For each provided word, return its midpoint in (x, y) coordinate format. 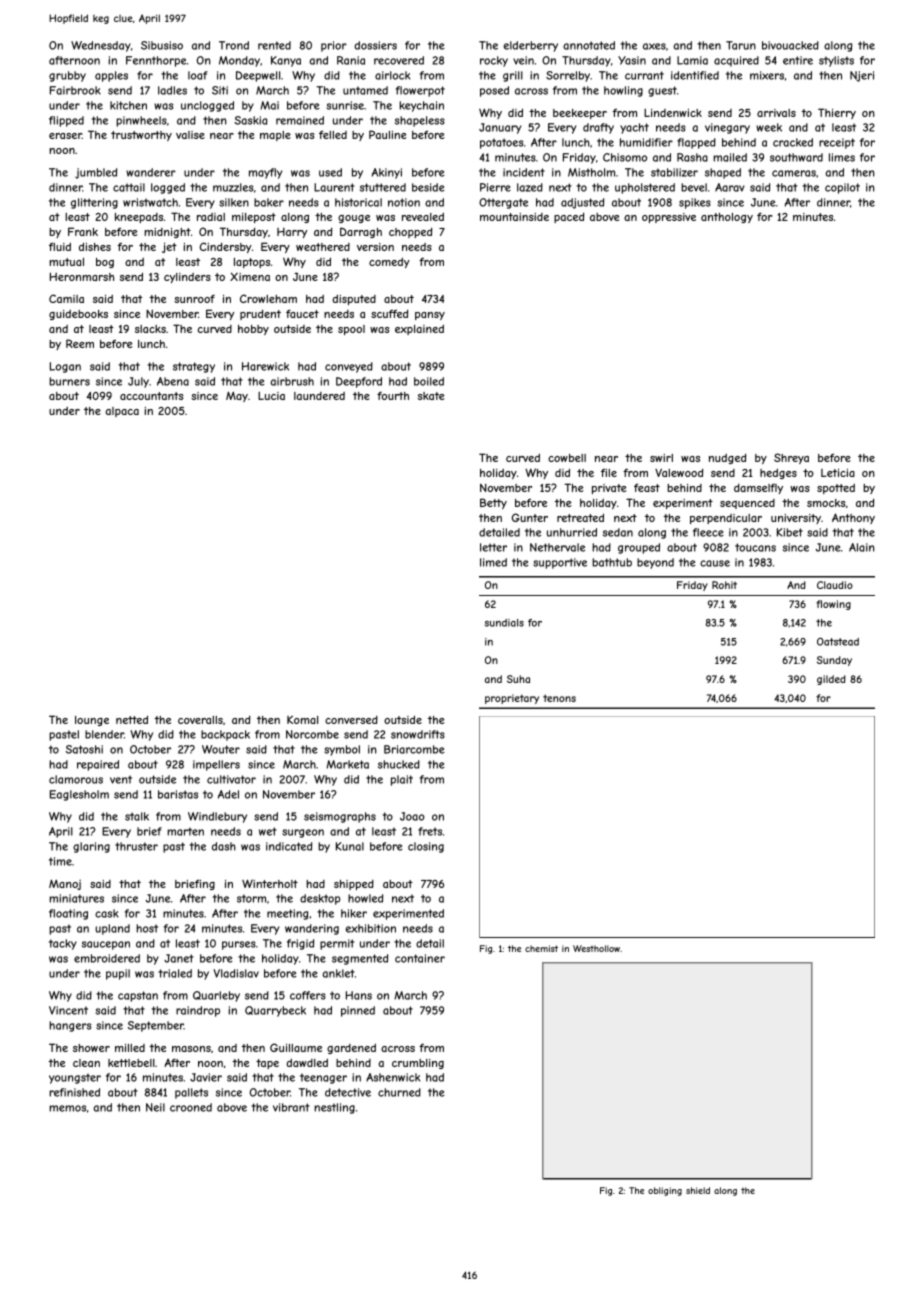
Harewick (265, 366)
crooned (191, 1107)
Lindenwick (673, 112)
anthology (727, 218)
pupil (118, 974)
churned (399, 1092)
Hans (359, 995)
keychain (421, 106)
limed (493, 562)
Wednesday (101, 46)
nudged (727, 458)
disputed (354, 299)
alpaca (122, 412)
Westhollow (596, 948)
